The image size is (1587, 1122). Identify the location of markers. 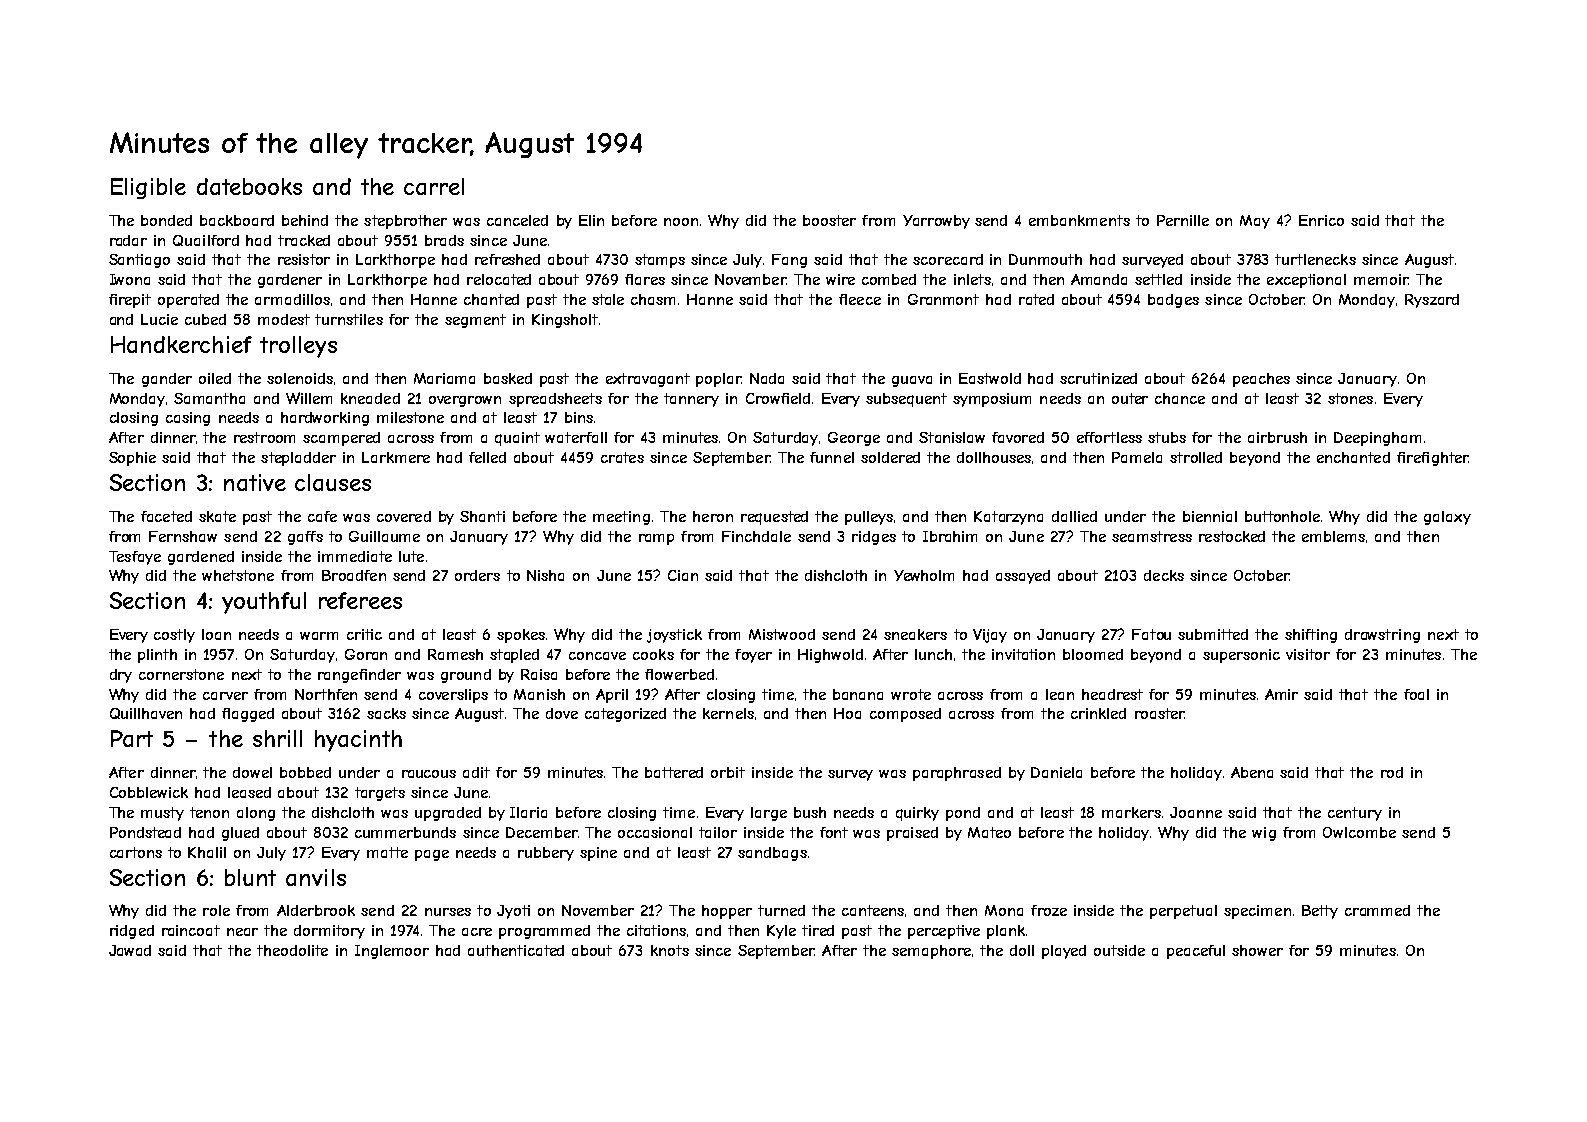
(1131, 812).
